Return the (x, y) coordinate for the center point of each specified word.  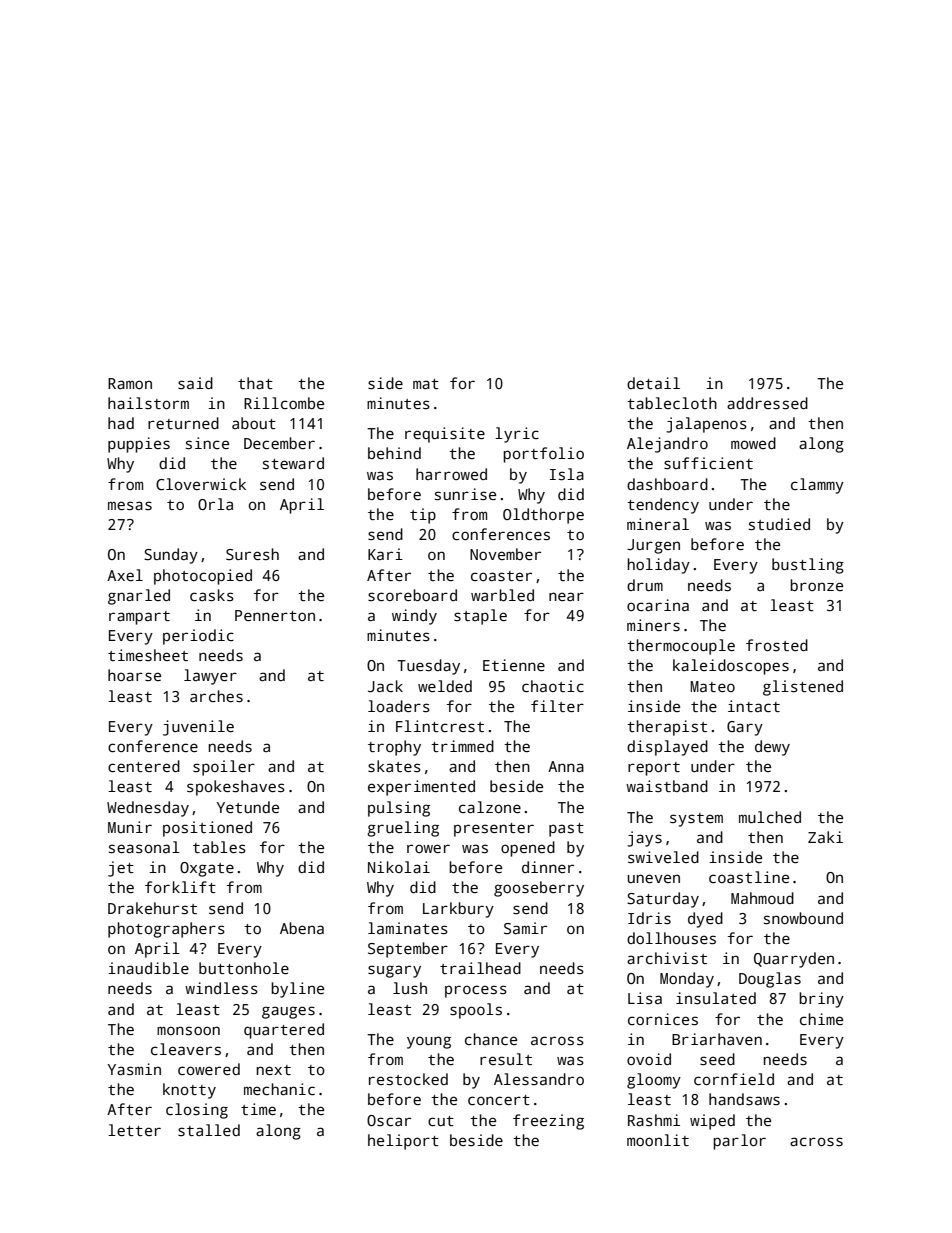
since (207, 443)
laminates (408, 928)
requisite (445, 435)
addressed (767, 403)
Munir (130, 827)
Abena (302, 928)
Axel (125, 575)
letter (134, 1130)
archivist (667, 958)
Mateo (712, 686)
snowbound (803, 918)
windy (414, 617)
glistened (803, 688)
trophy (394, 748)
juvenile (198, 728)
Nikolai (399, 867)
